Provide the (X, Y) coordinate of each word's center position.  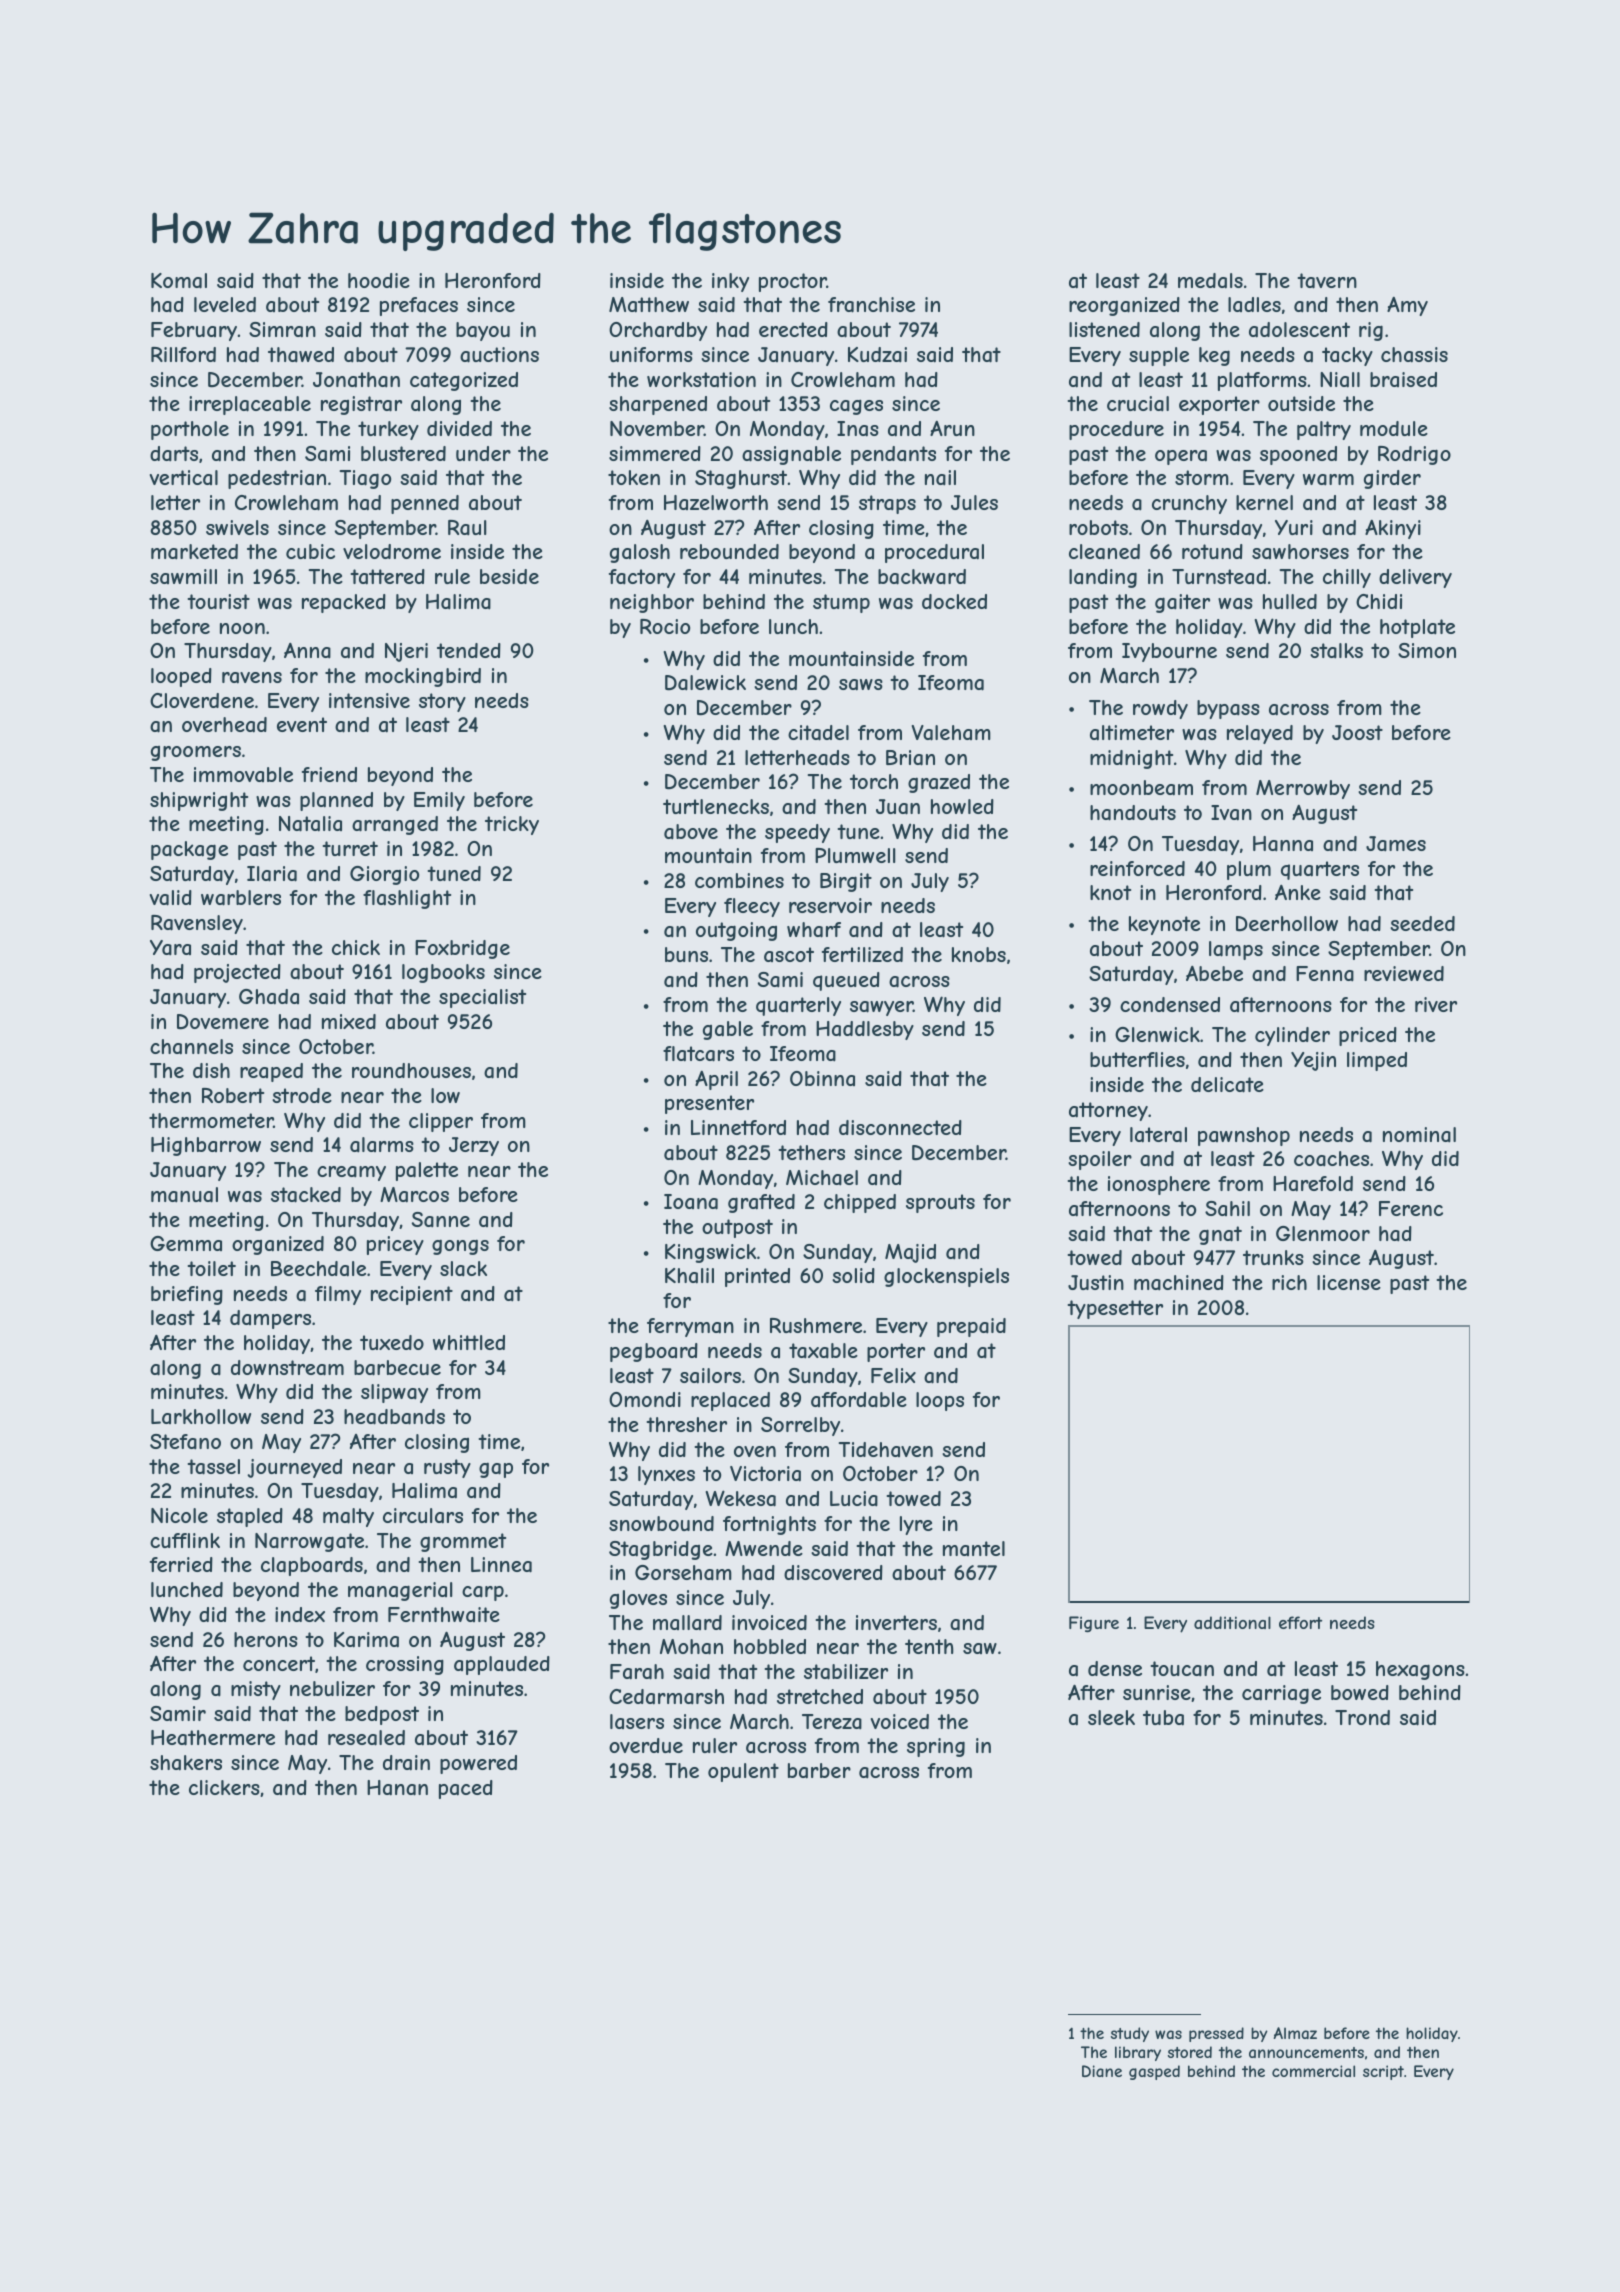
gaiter (1182, 603)
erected (793, 329)
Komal (179, 281)
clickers (224, 1787)
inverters (896, 1622)
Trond (1362, 1717)
